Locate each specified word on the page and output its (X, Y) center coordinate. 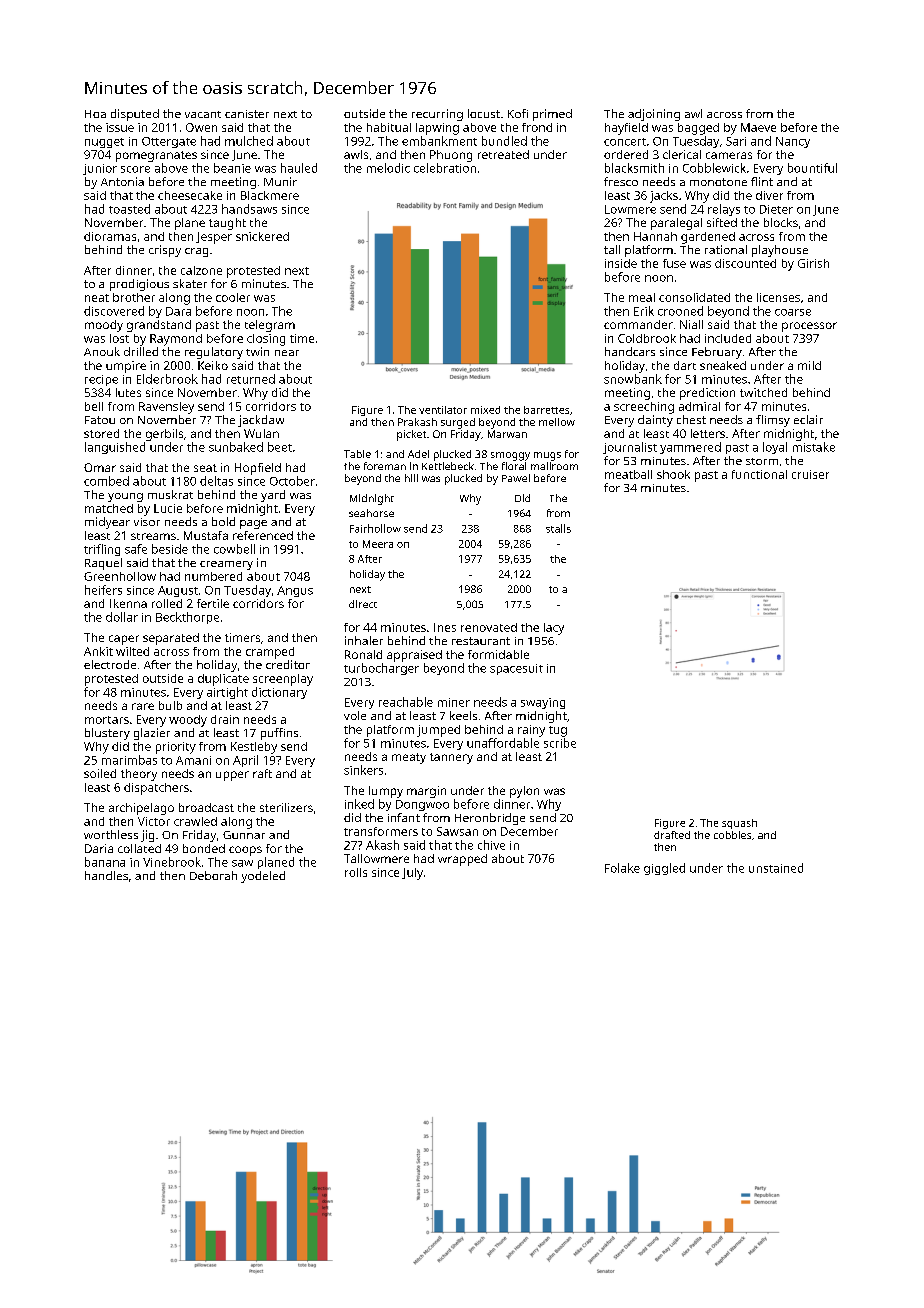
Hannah (655, 236)
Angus (295, 591)
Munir (280, 181)
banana (105, 862)
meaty (409, 758)
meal (642, 297)
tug (558, 731)
